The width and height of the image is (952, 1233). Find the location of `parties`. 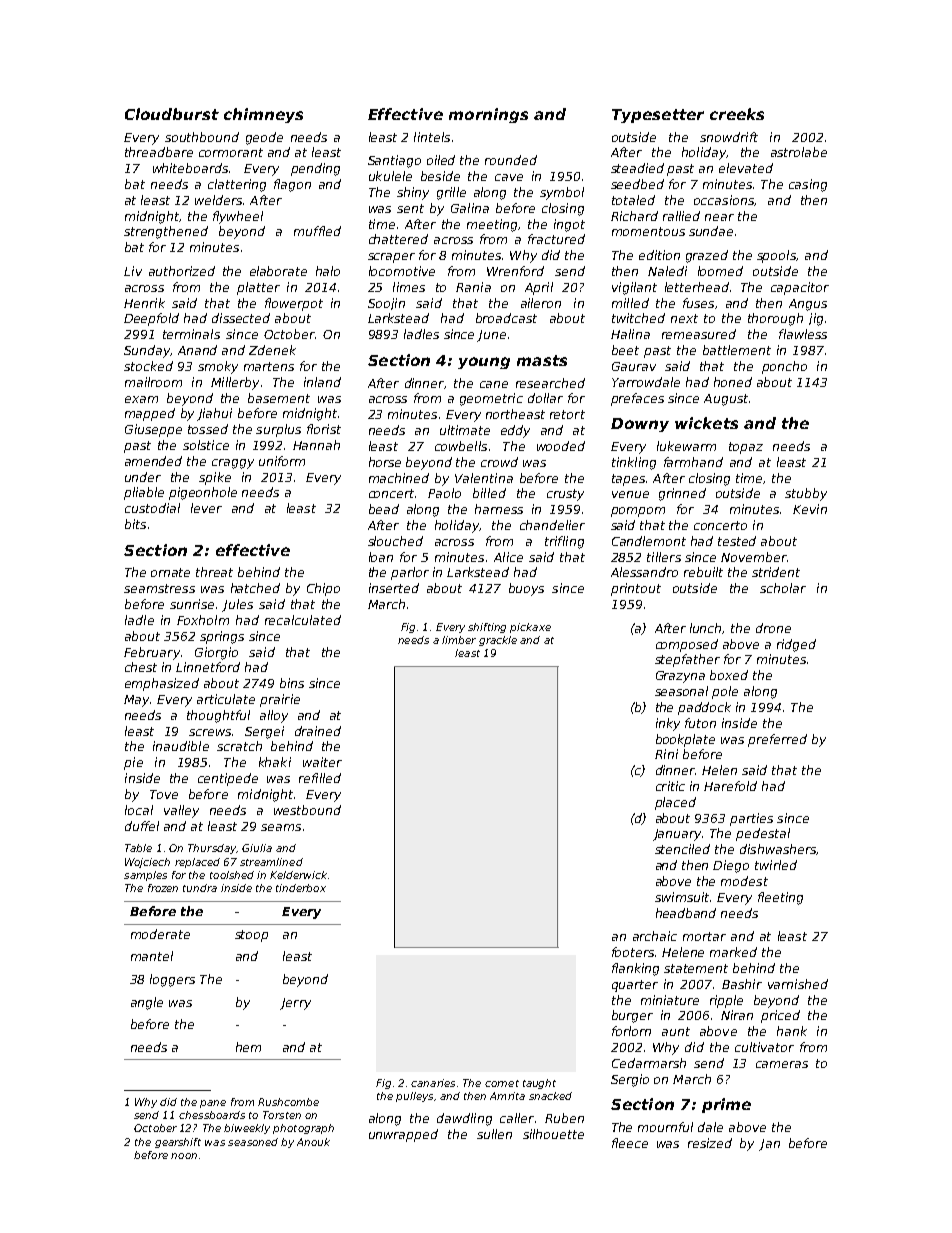

parties is located at coordinates (751, 819).
